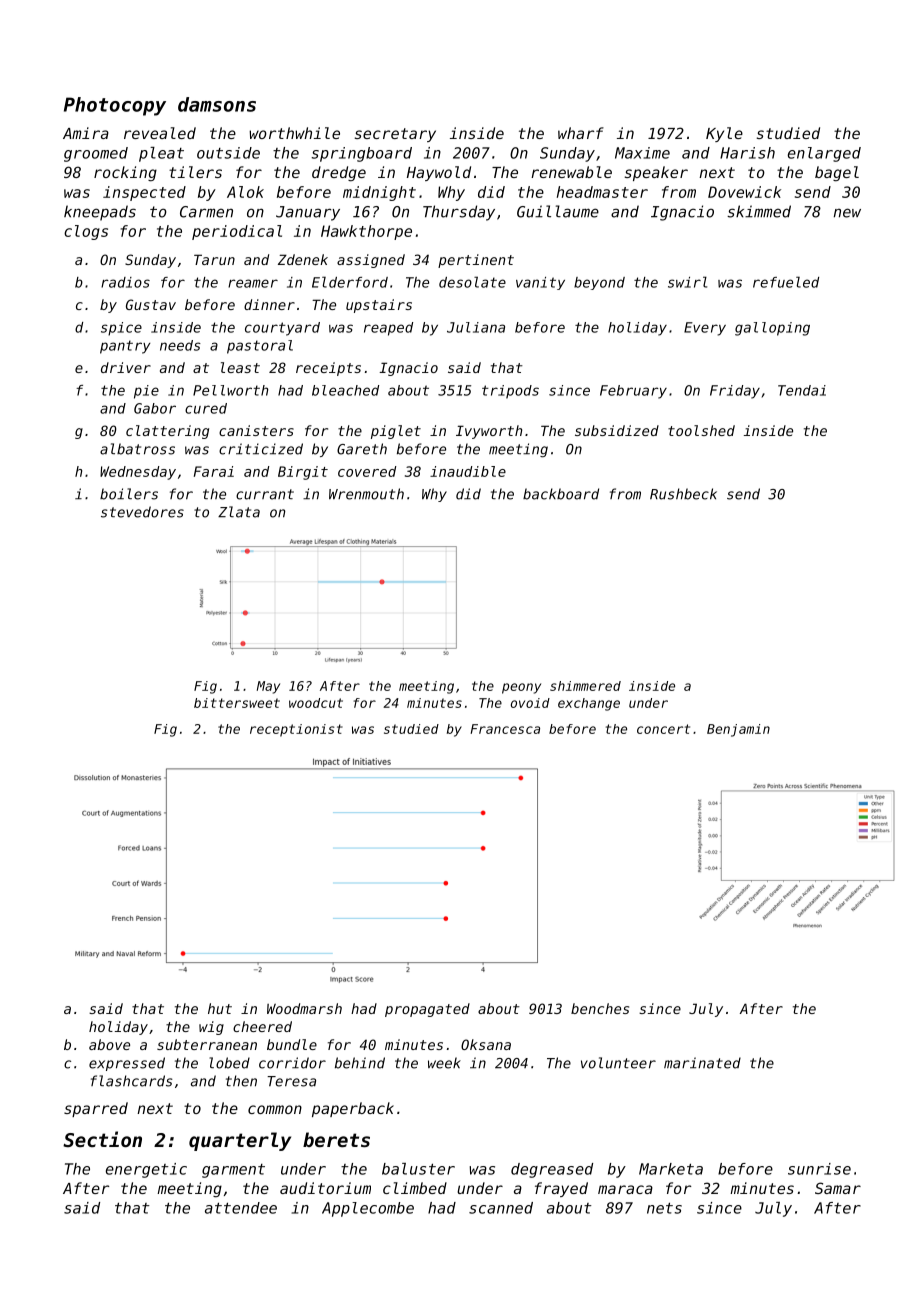  Describe the element at coordinates (600, 1008) in the page. I see `benches` at that location.
